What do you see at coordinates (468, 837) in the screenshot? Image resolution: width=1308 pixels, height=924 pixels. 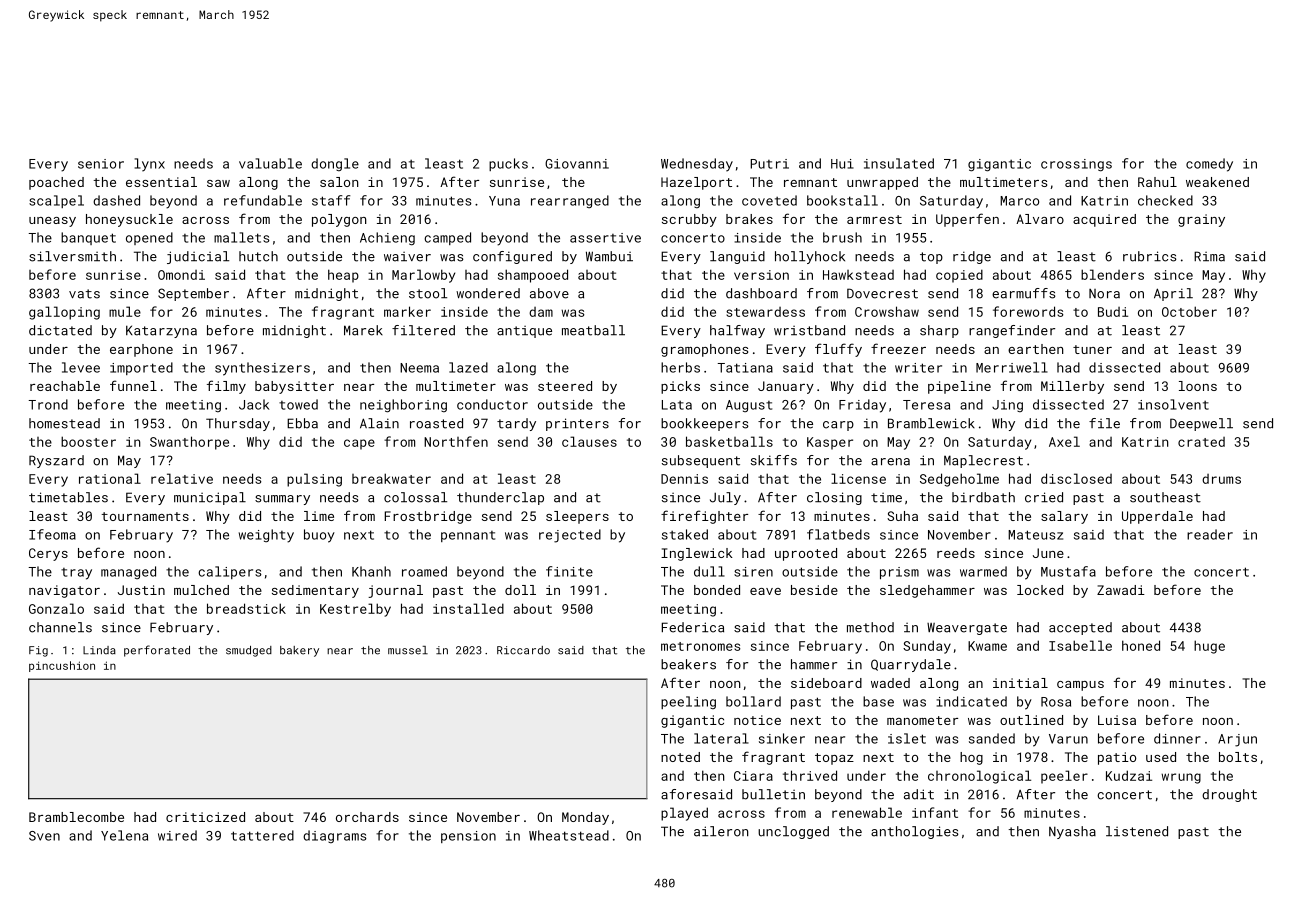 I see `pension` at bounding box center [468, 837].
